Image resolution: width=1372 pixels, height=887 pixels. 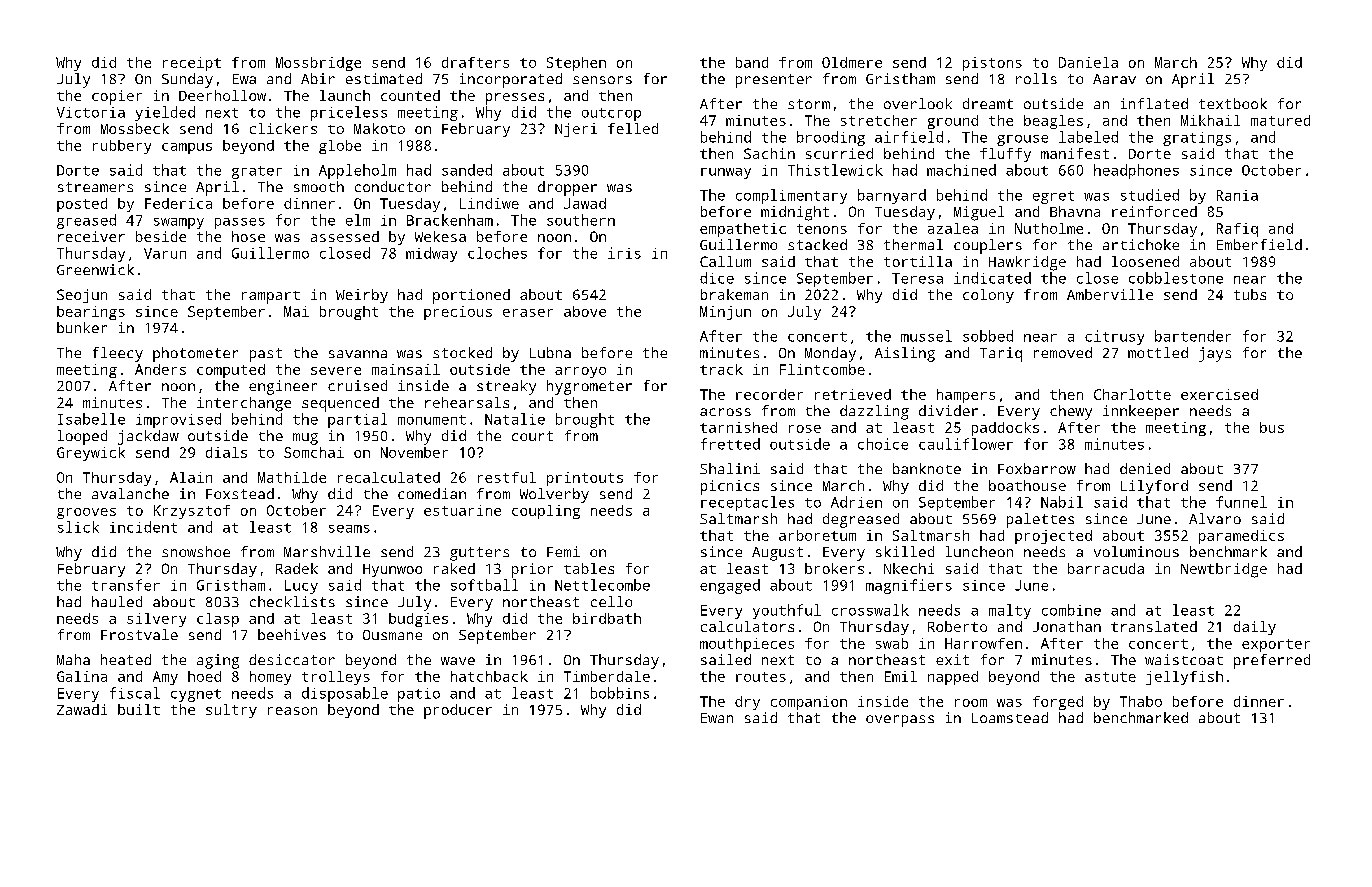 I want to click on Hyunwoo, so click(x=392, y=570).
